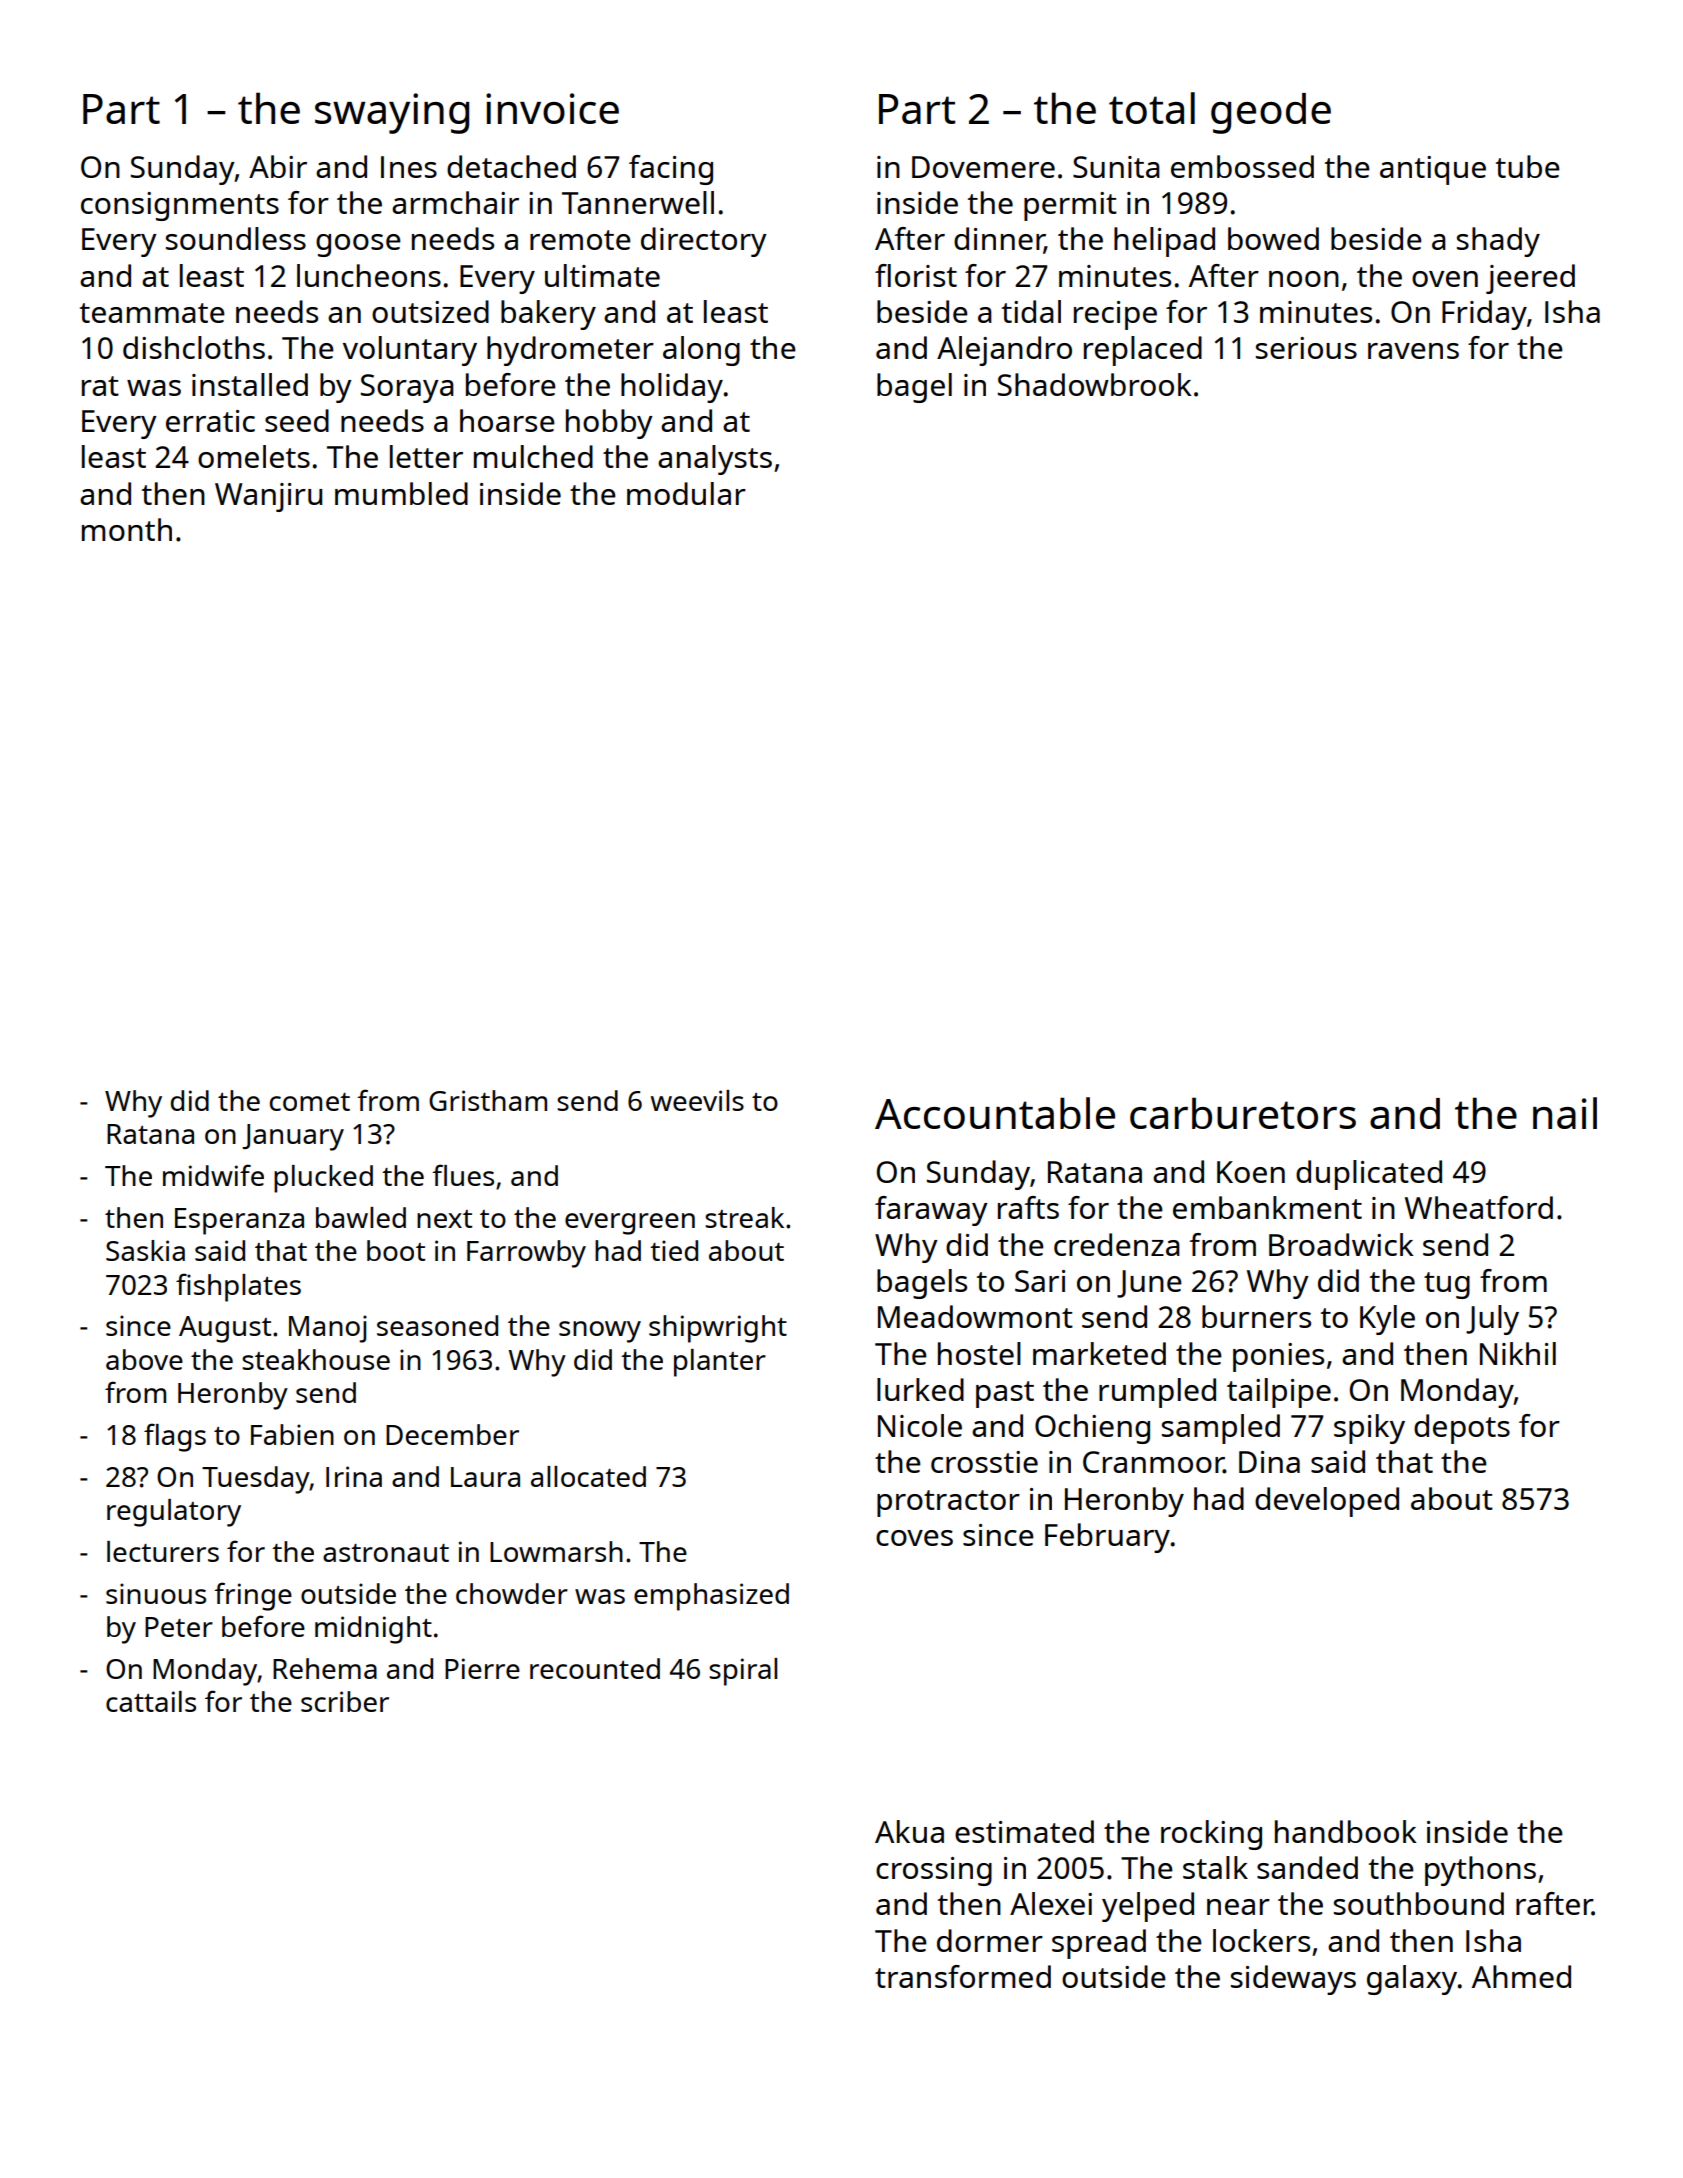  I want to click on teammate, so click(152, 313).
